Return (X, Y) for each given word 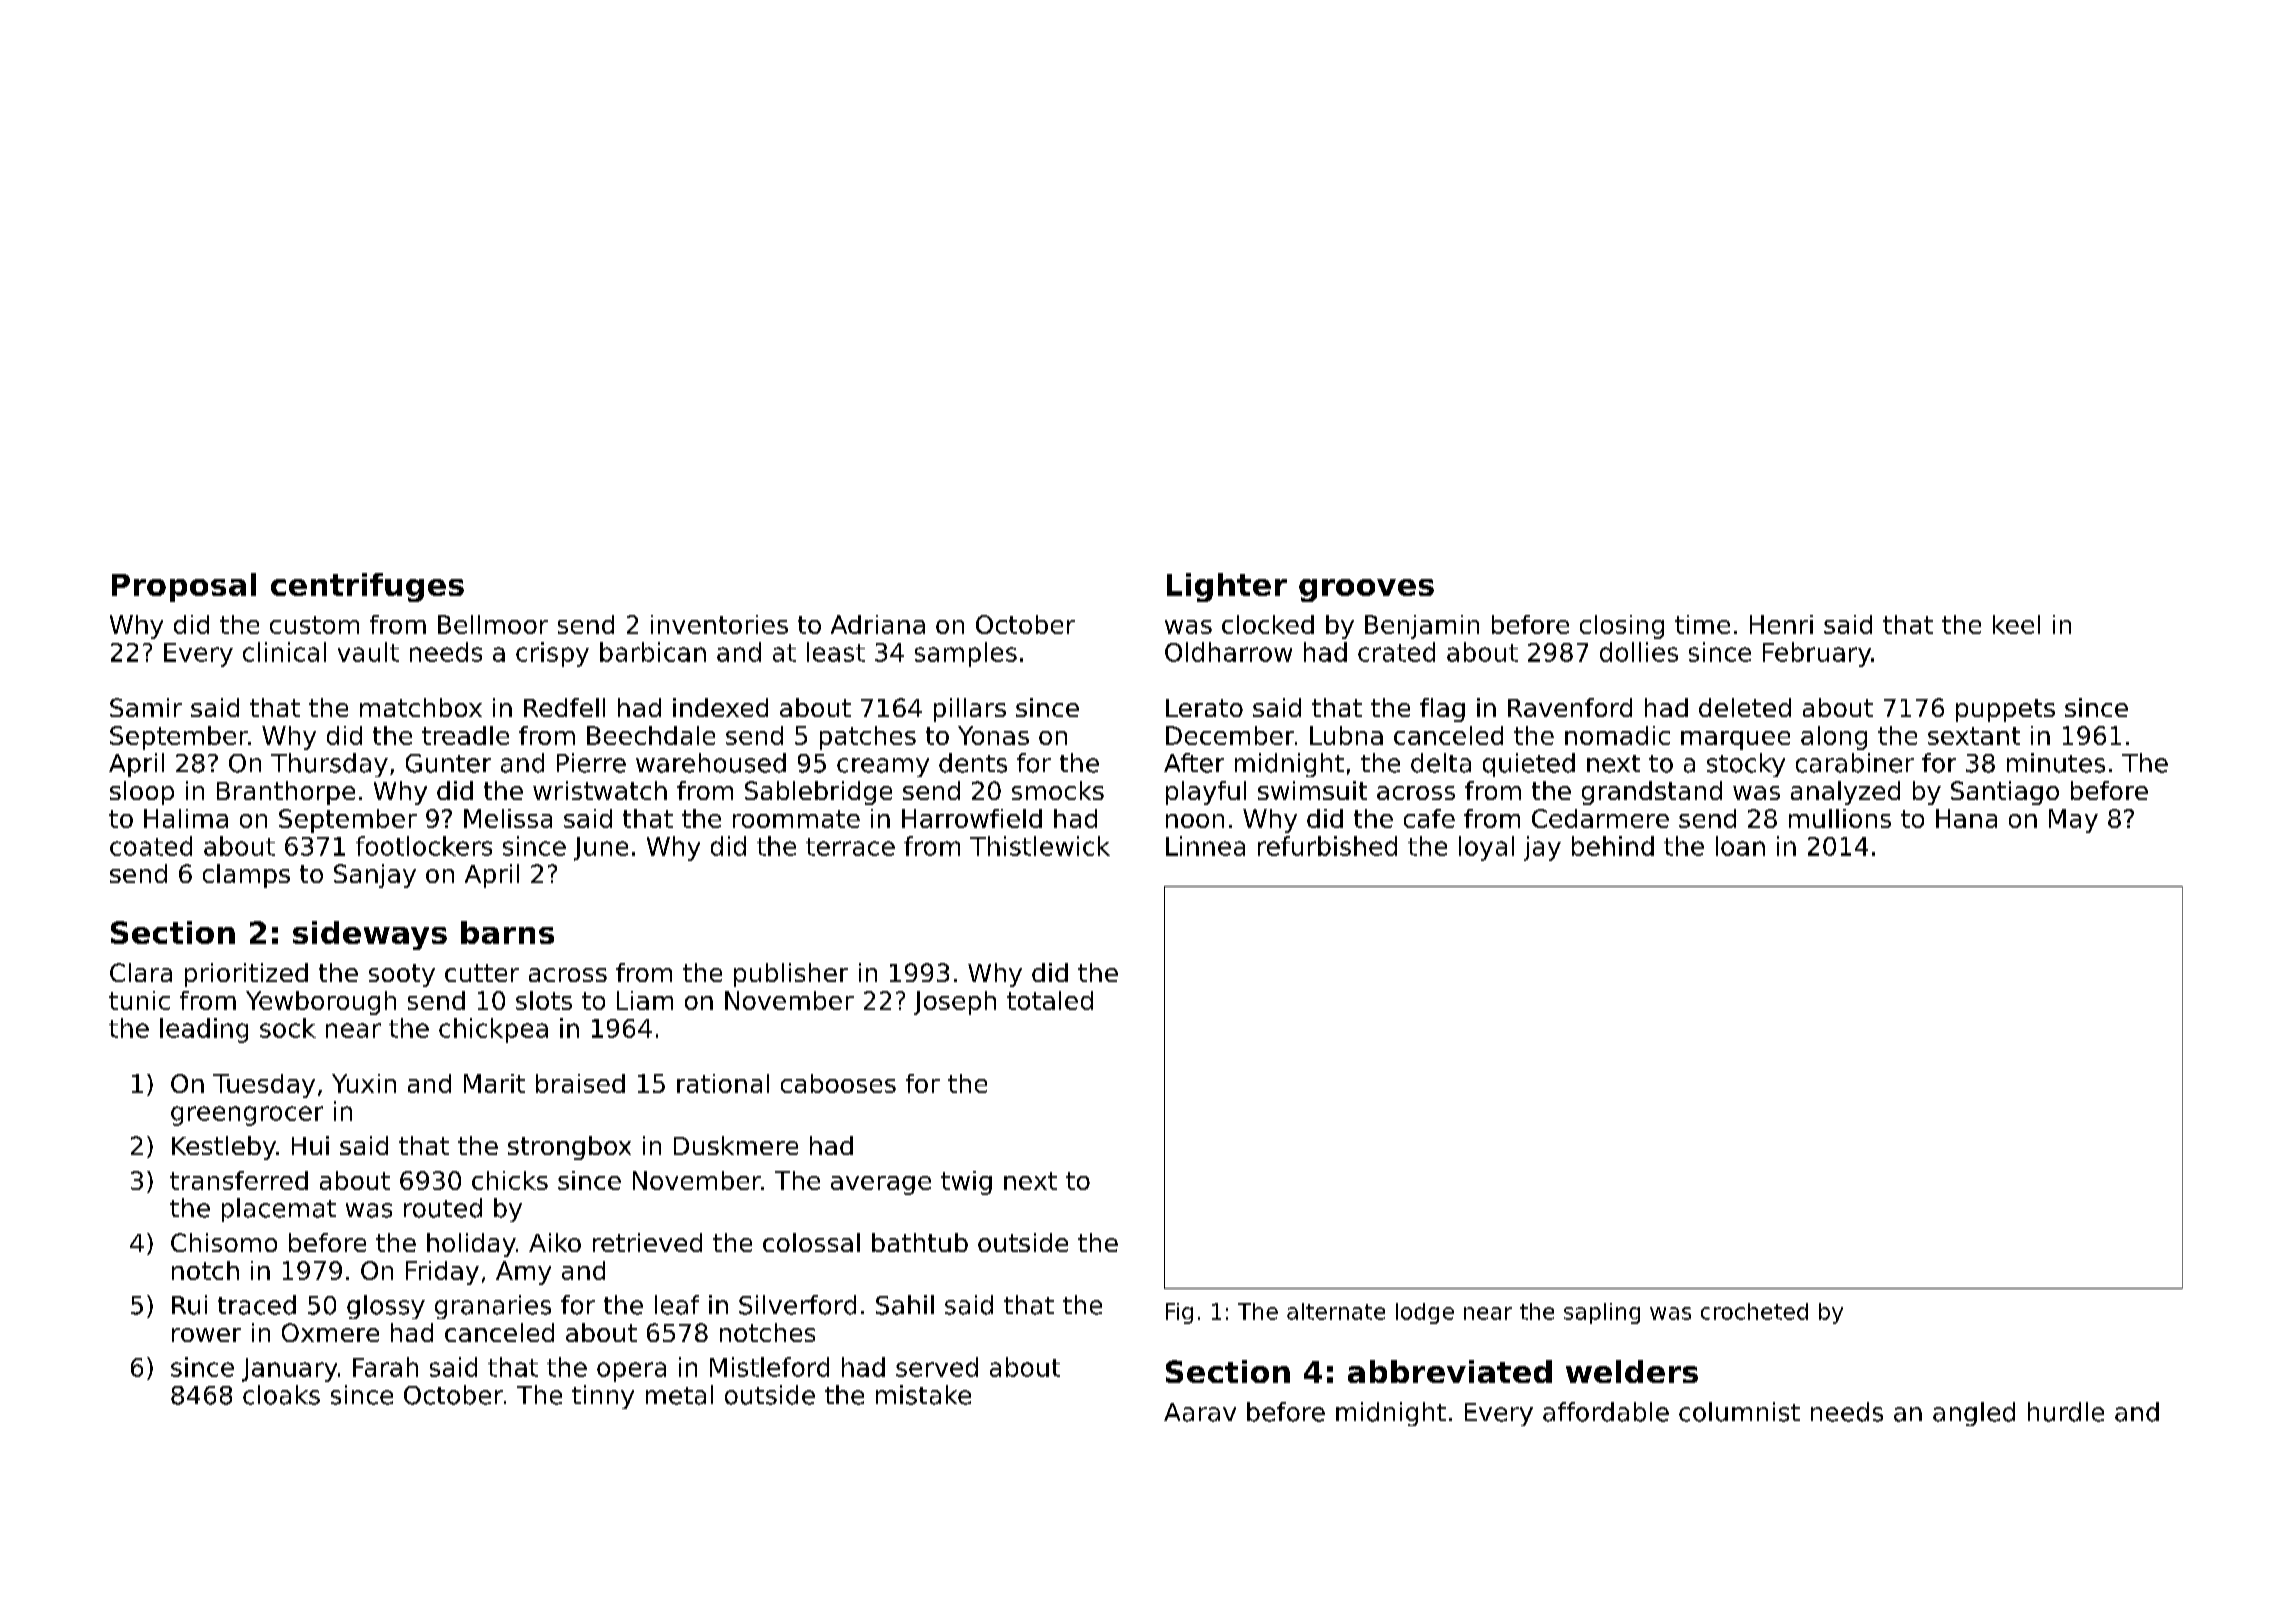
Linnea (1205, 846)
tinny (603, 1397)
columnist (1739, 1412)
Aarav (1200, 1412)
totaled (1050, 1000)
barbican (653, 652)
